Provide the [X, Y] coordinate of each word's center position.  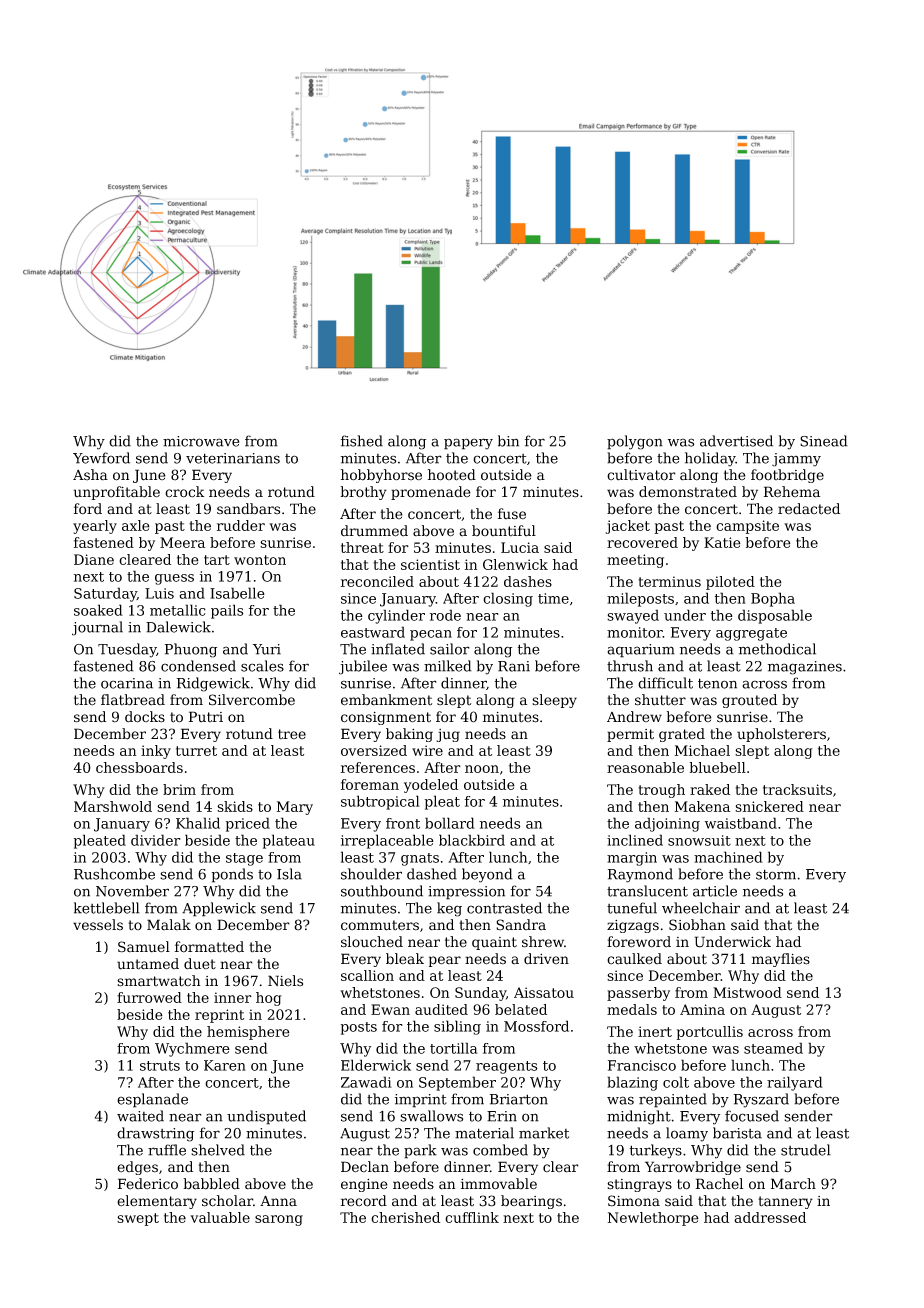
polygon [635, 442]
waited [140, 1116]
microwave [201, 441]
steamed [773, 1048]
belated [521, 1009]
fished [362, 441]
